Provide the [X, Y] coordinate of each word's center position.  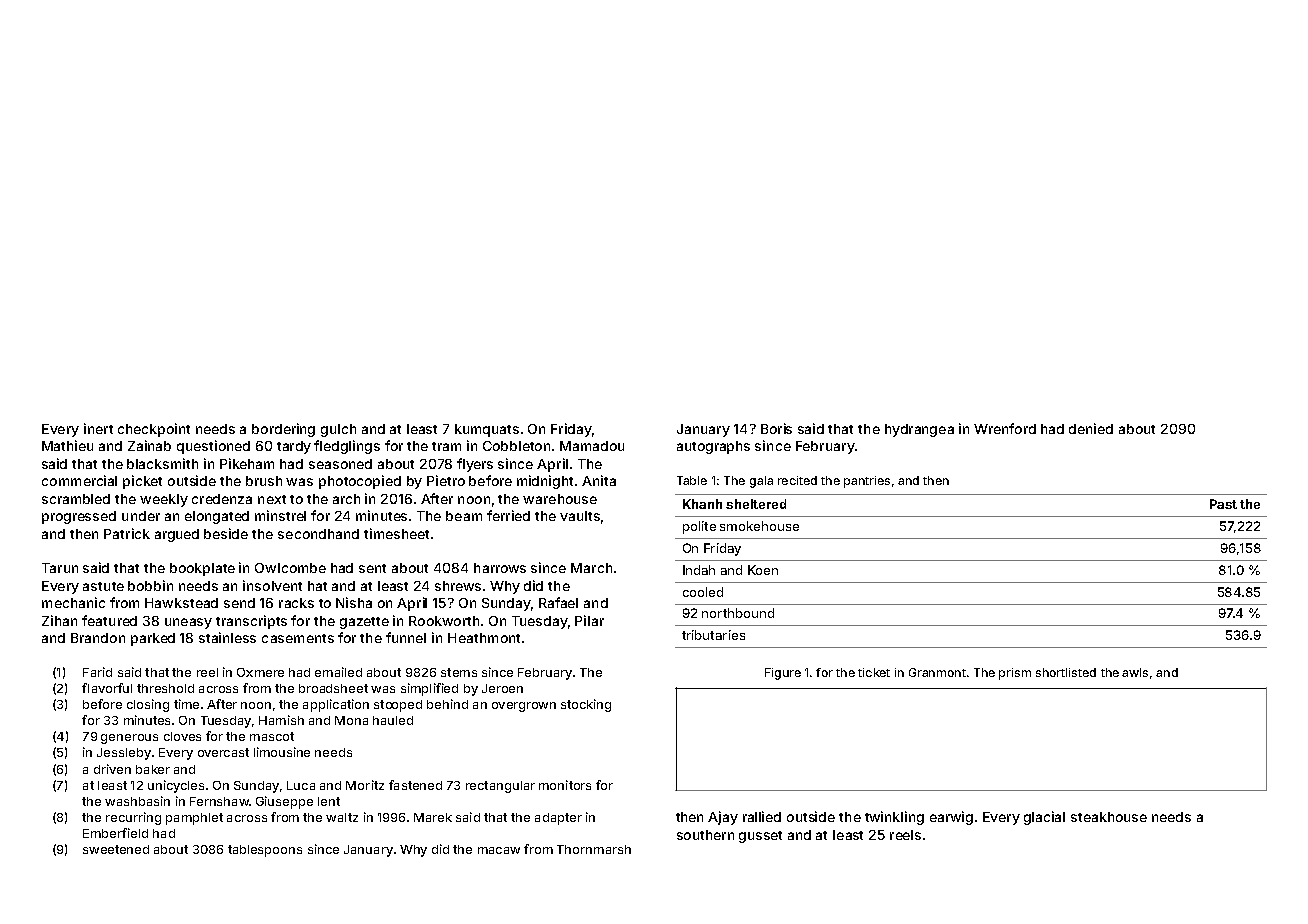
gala [761, 482]
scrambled [76, 499]
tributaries [713, 635]
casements [298, 638]
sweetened [116, 849]
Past [1223, 504]
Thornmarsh [594, 849]
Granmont [937, 672]
